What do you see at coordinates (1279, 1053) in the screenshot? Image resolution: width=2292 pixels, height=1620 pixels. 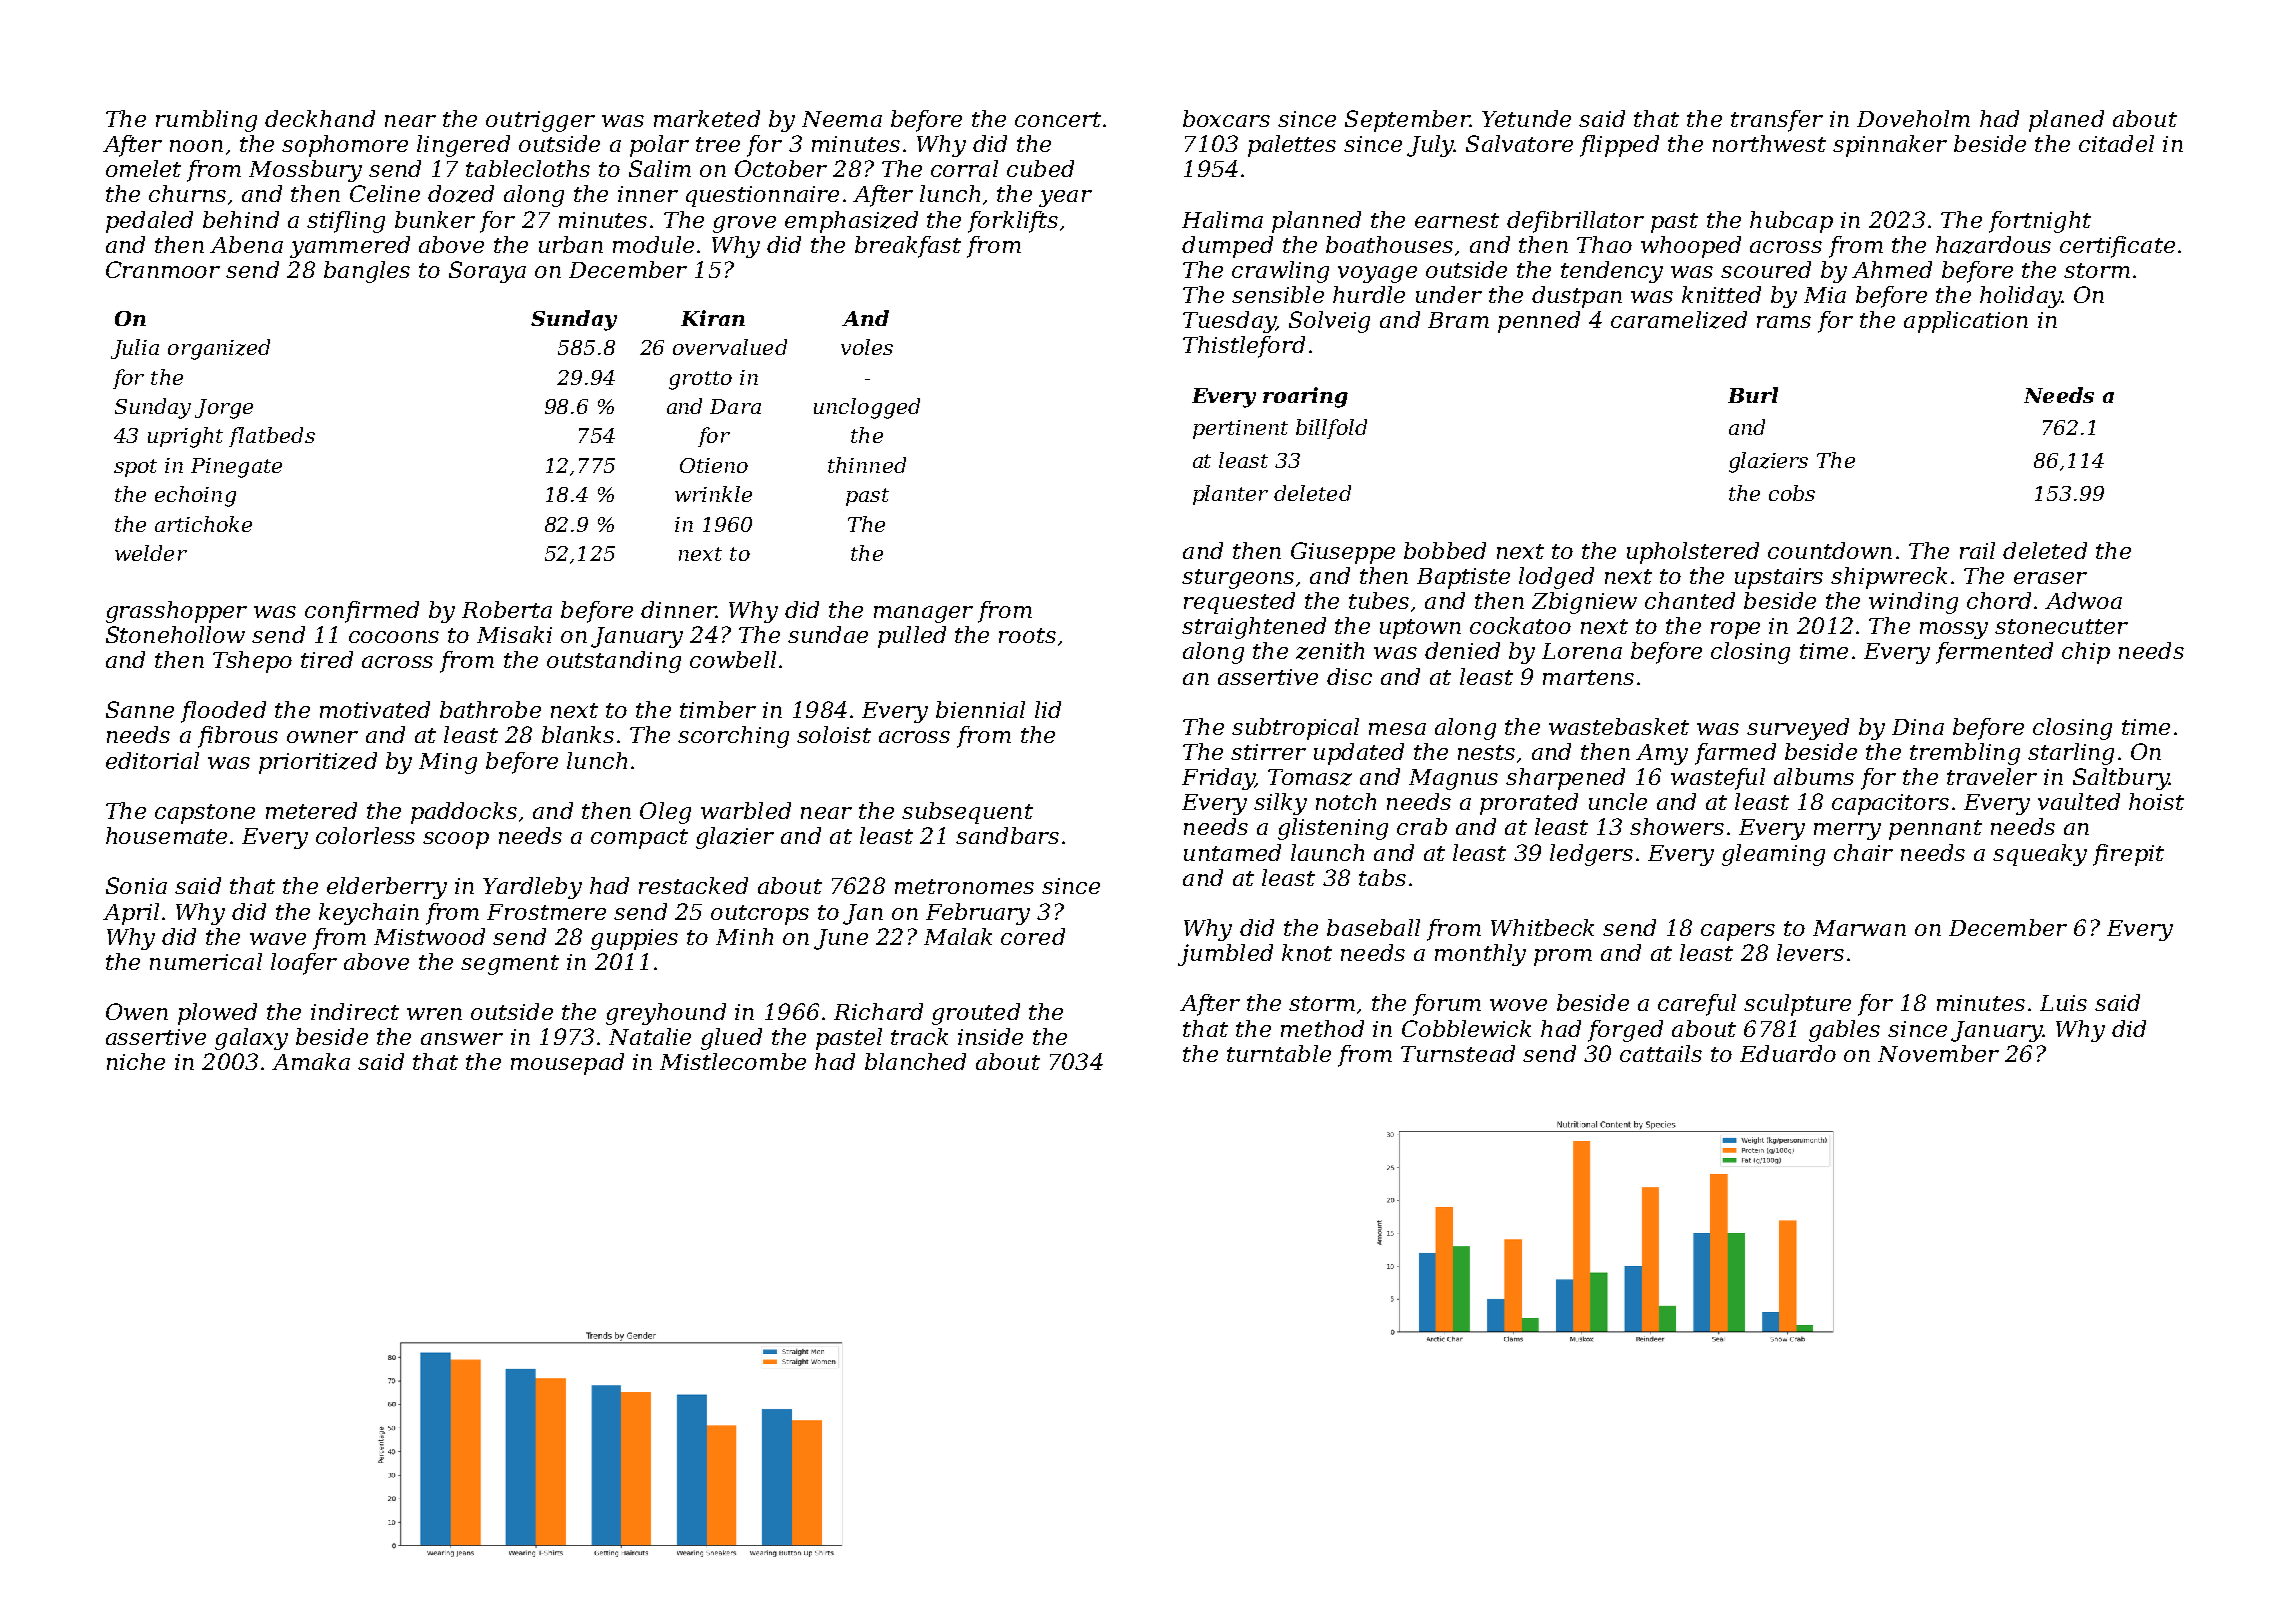 I see `turntable` at bounding box center [1279, 1053].
